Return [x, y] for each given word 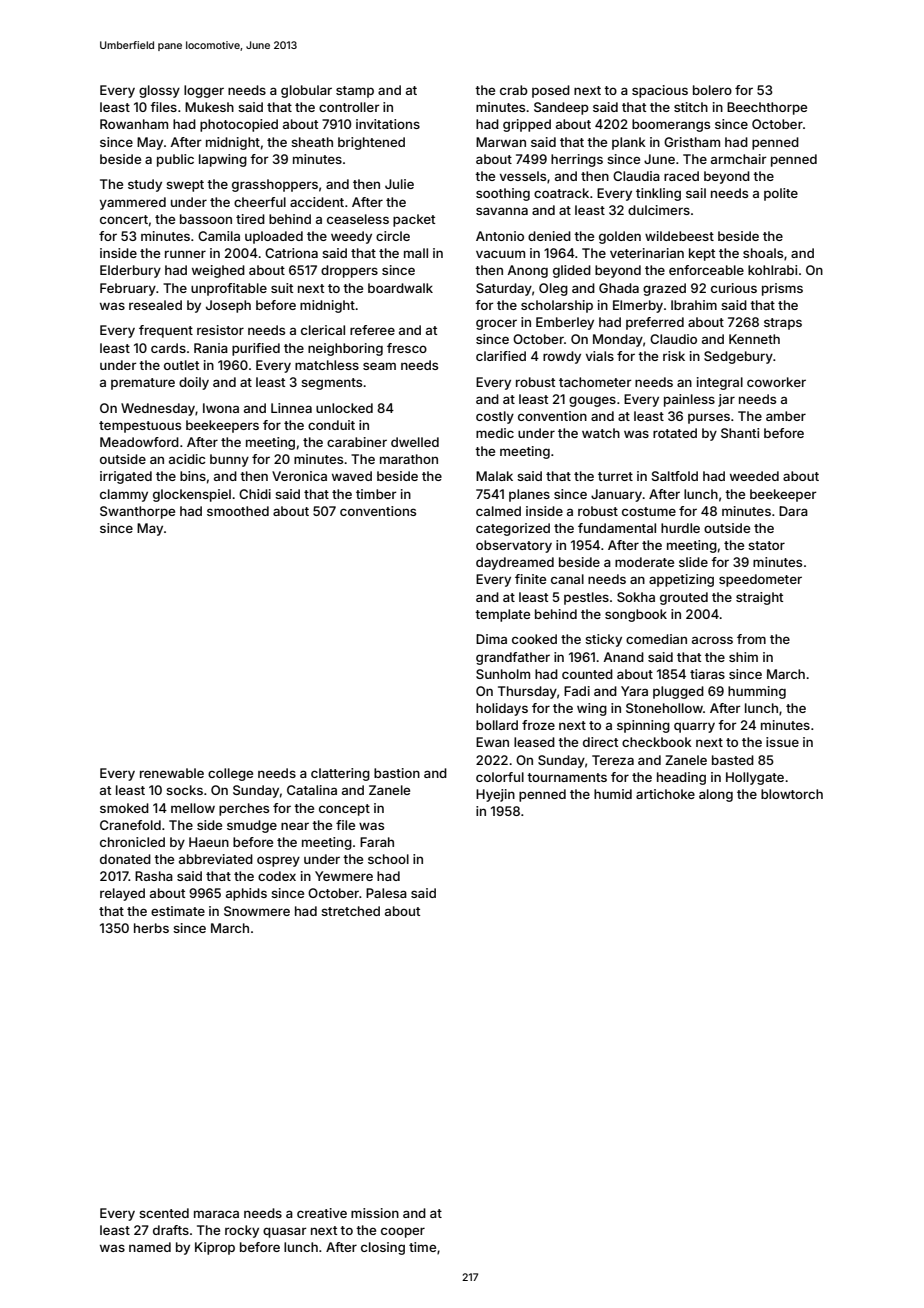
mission [375, 1213]
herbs [151, 928]
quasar [285, 1232]
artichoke [665, 794]
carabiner [357, 442]
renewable [172, 773]
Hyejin [495, 795]
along [716, 795]
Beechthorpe [767, 108]
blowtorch [792, 794]
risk [674, 356]
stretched [350, 911]
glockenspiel [192, 495]
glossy [159, 91]
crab [514, 90]
